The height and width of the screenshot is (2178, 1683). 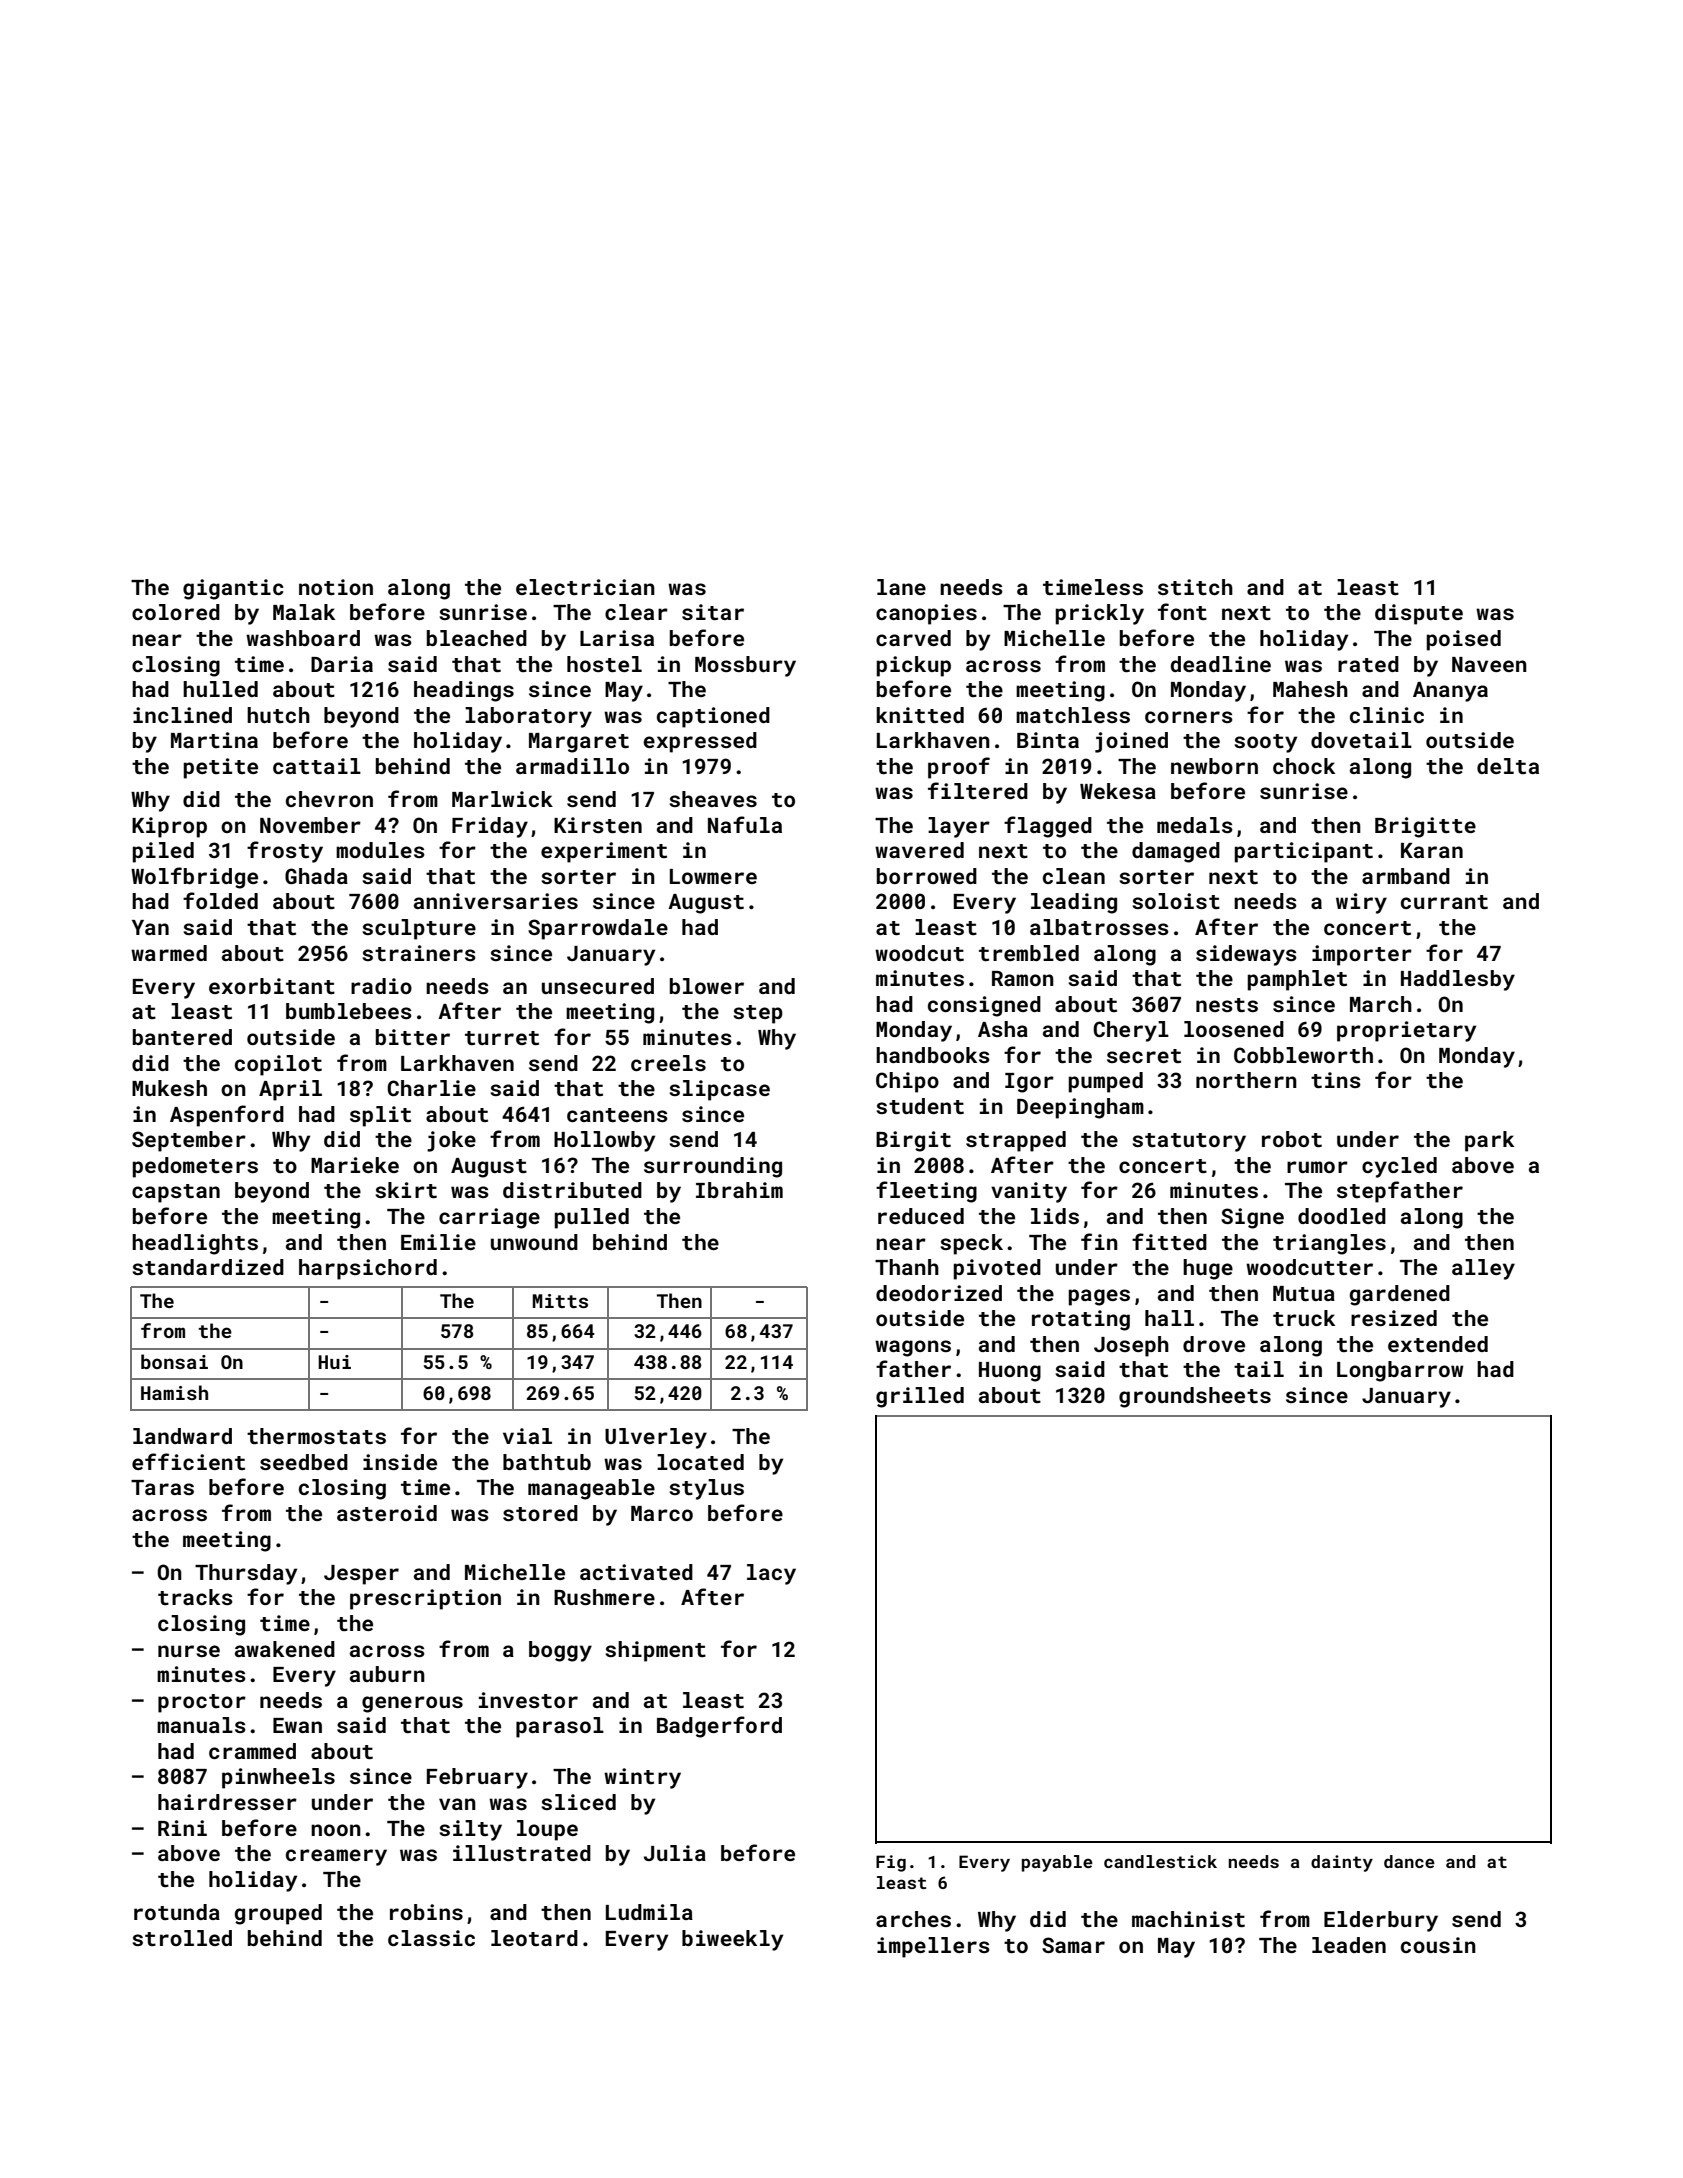 What do you see at coordinates (334, 1362) in the screenshot?
I see `Hui` at bounding box center [334, 1362].
